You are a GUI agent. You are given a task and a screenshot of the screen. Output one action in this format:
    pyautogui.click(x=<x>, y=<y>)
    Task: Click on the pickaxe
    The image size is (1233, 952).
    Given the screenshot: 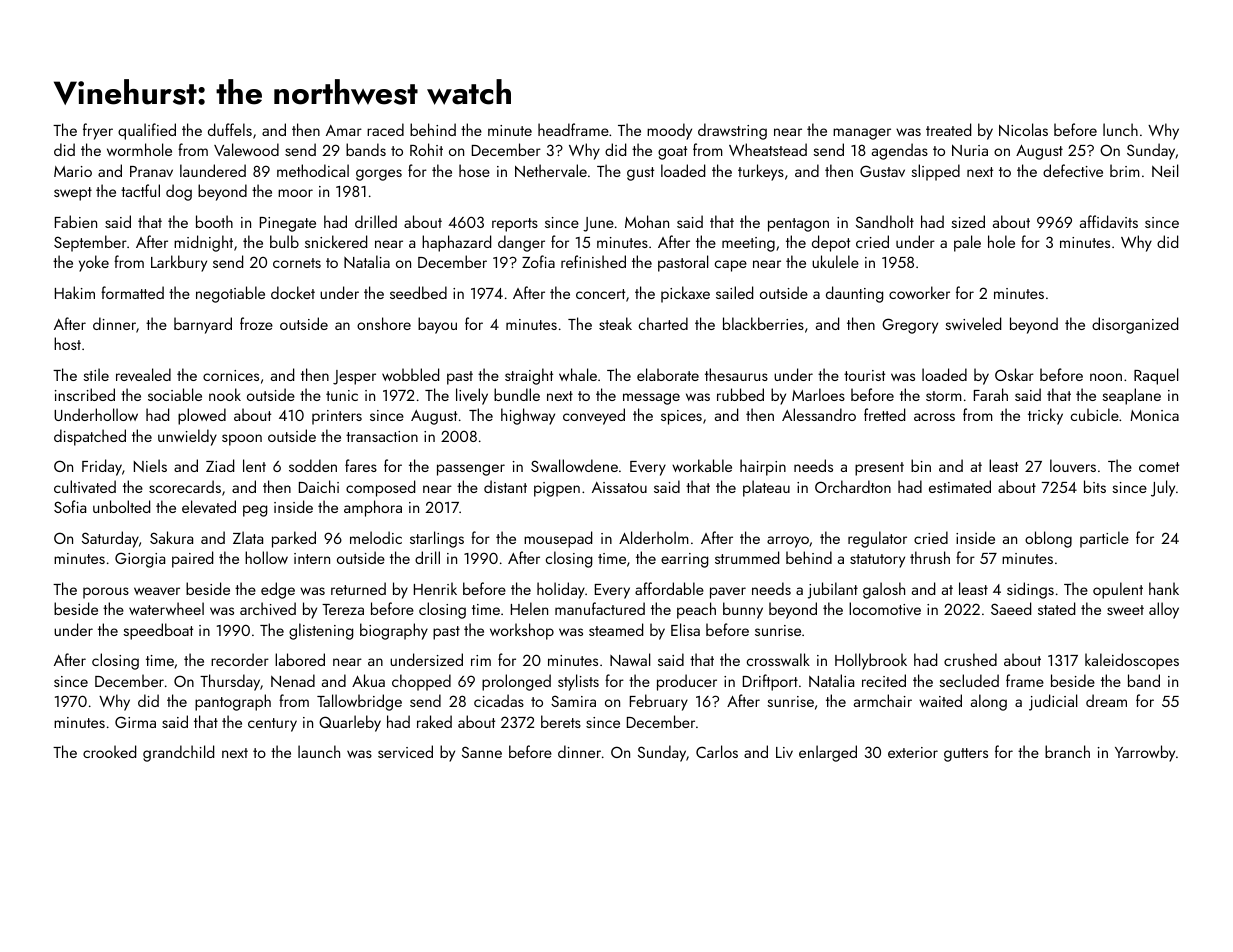 What is the action you would take?
    pyautogui.click(x=685, y=294)
